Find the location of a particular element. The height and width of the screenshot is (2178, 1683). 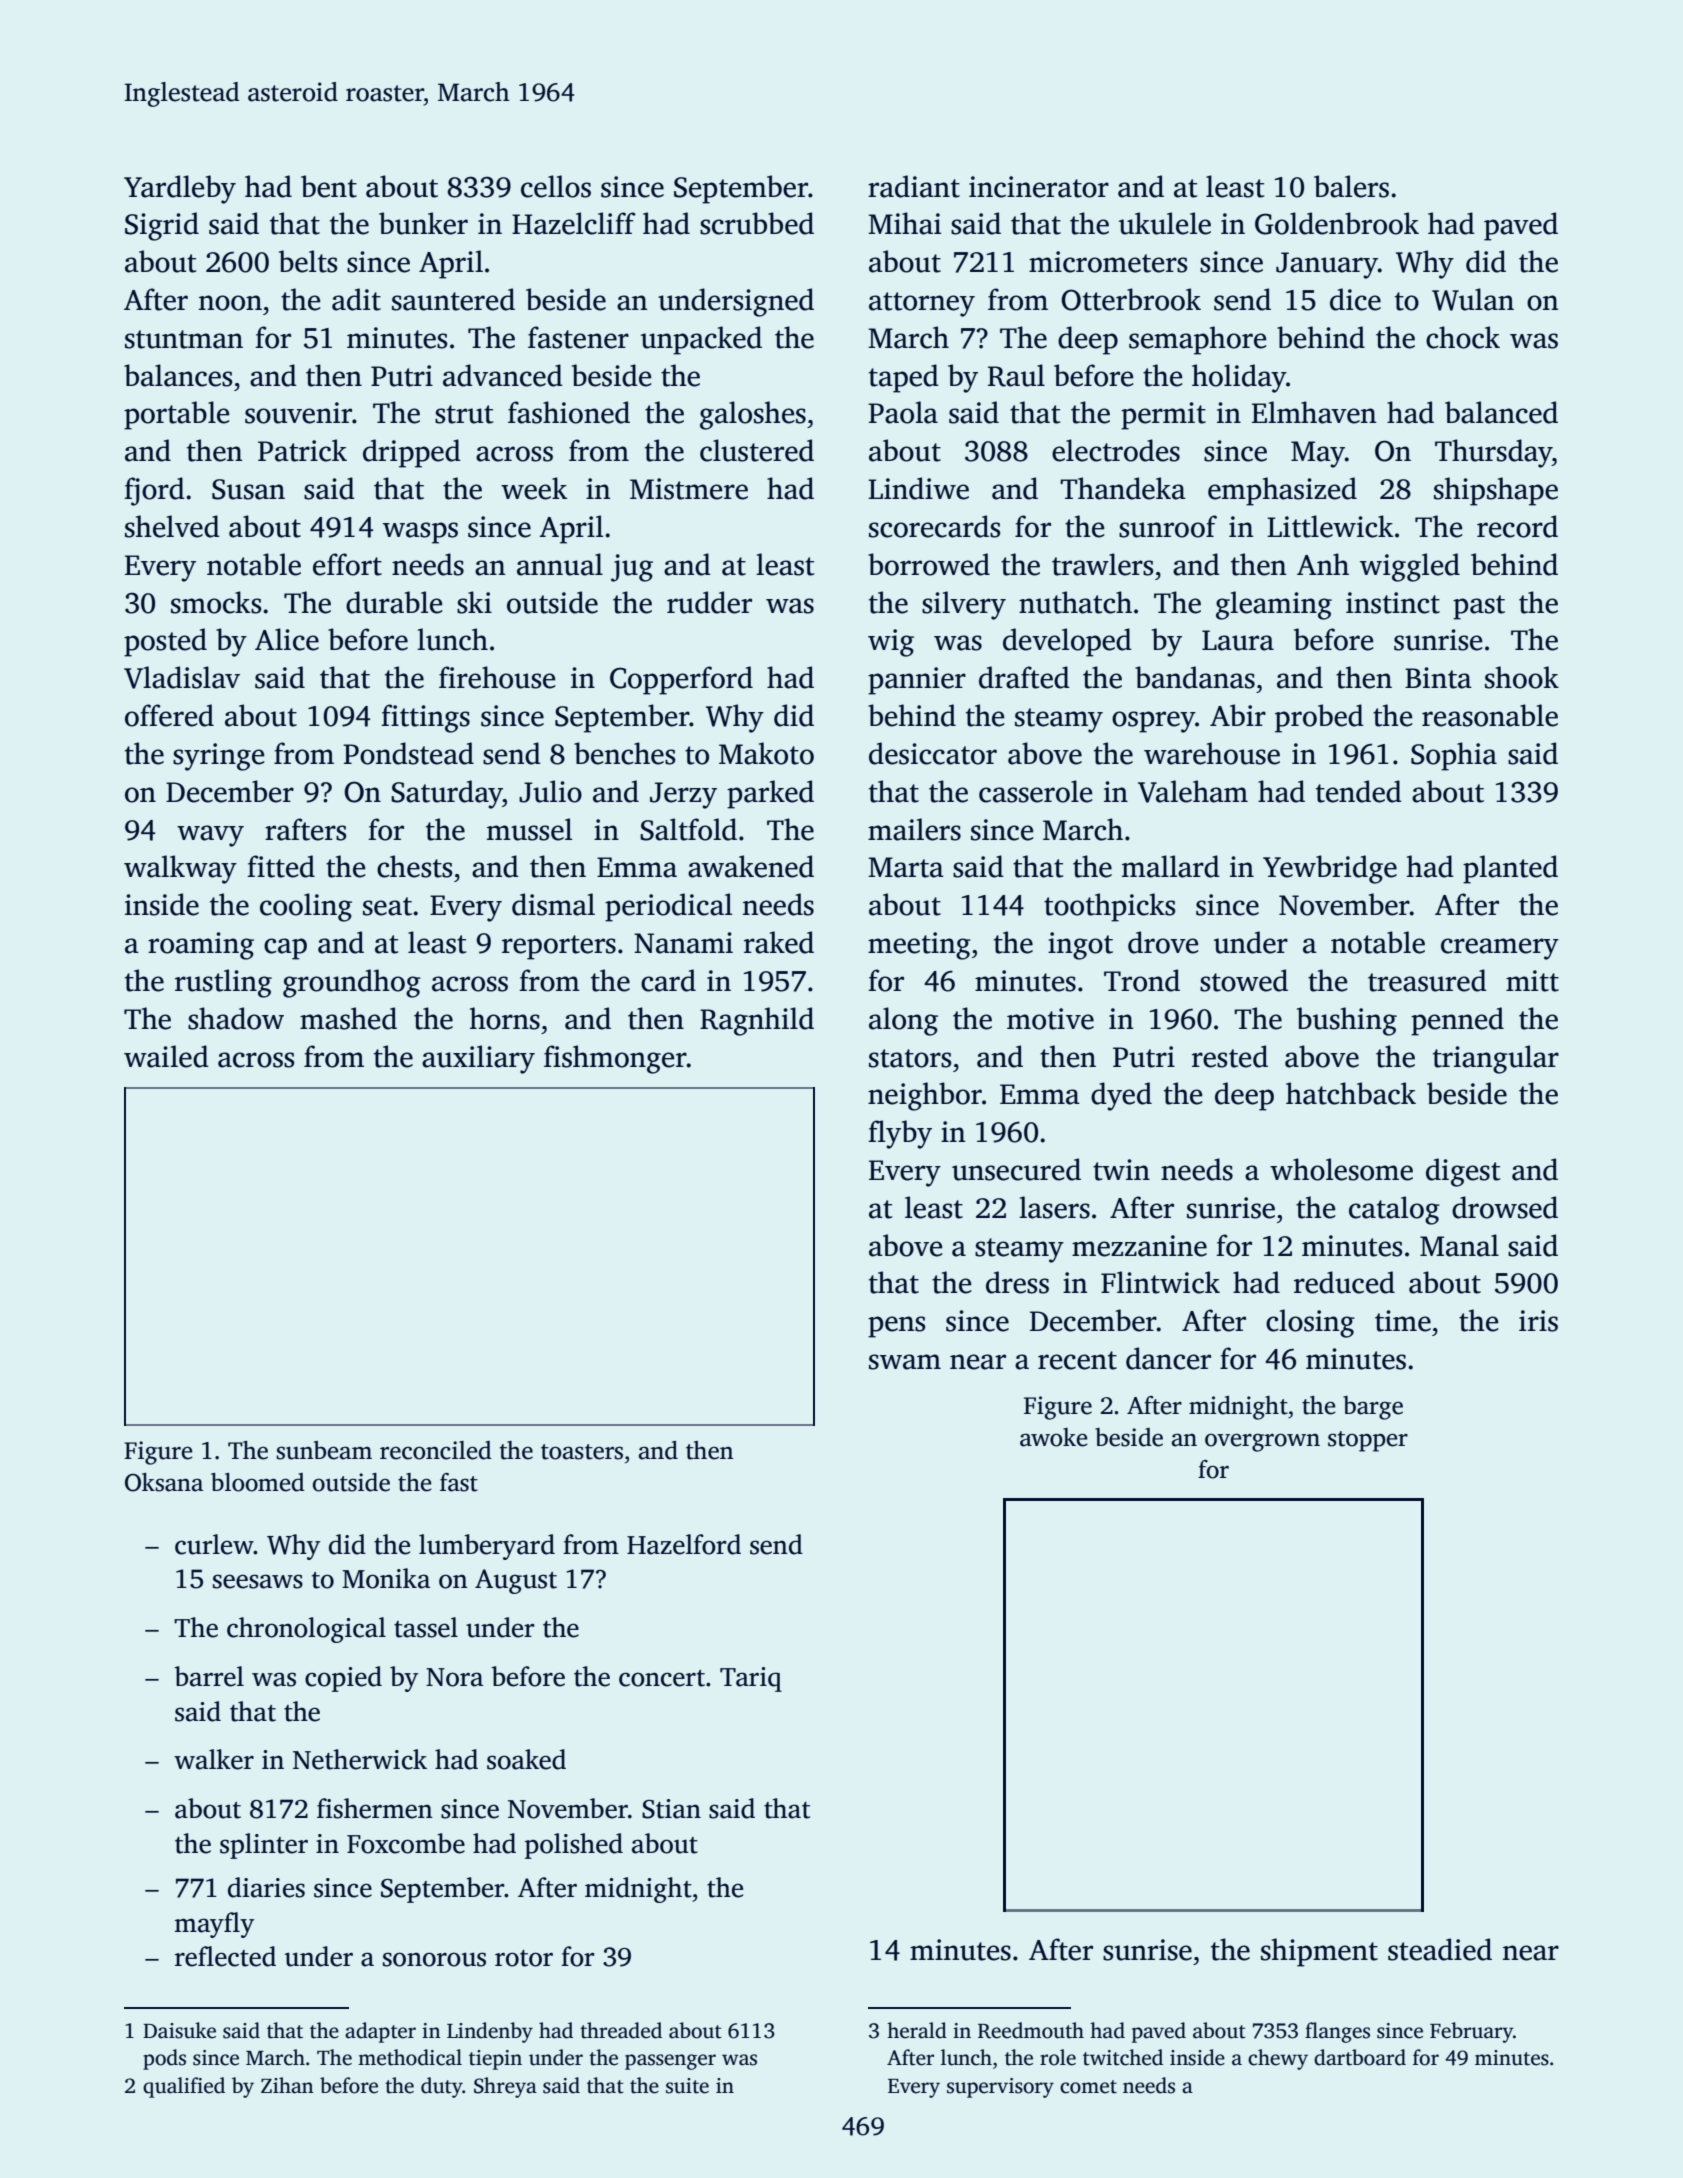

awoke is located at coordinates (1054, 1437).
